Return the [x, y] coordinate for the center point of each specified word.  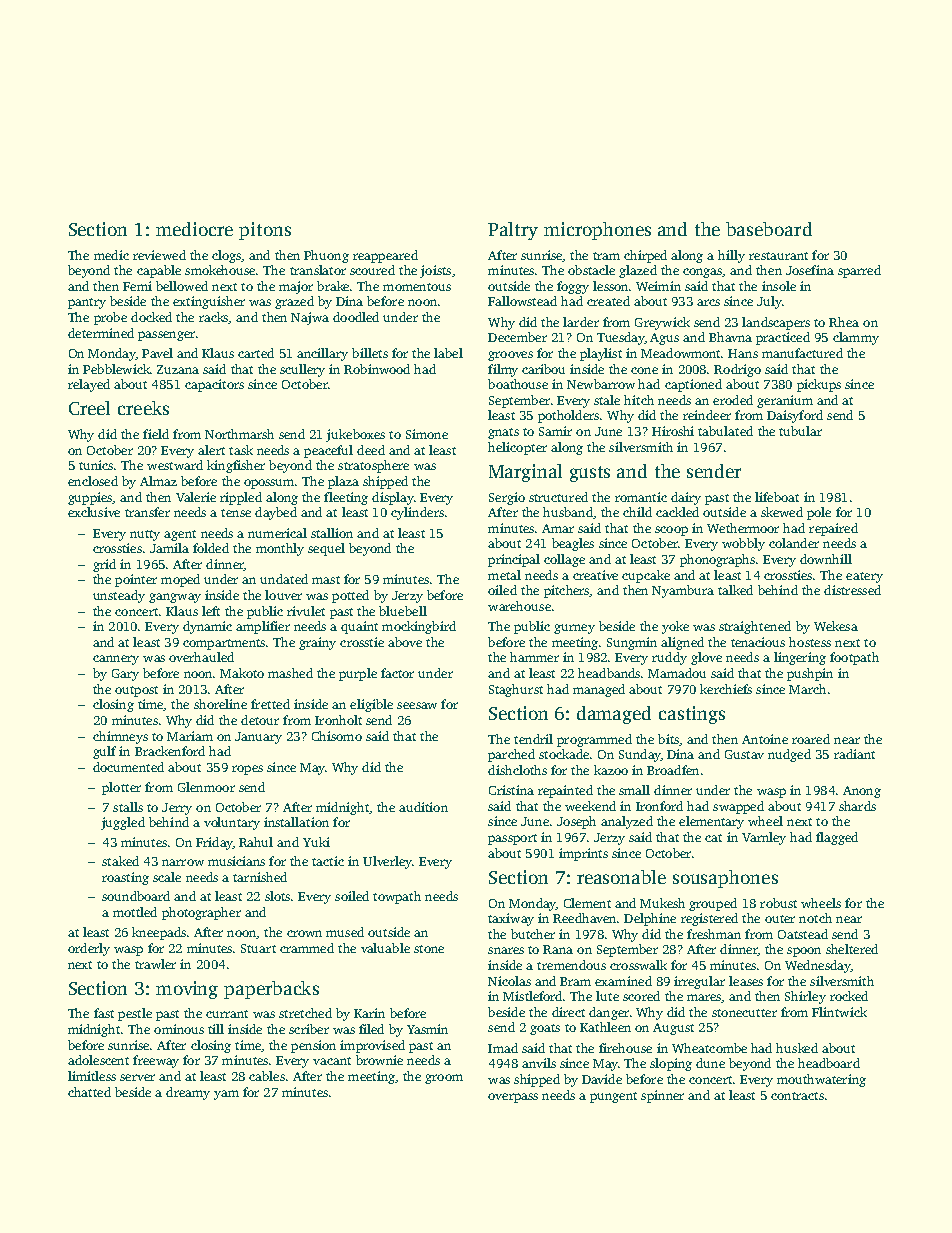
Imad [503, 1048]
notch [815, 918]
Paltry [513, 231]
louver [283, 595]
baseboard [769, 229]
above [405, 642]
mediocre [194, 229]
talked [735, 590]
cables [267, 1076]
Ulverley [387, 862]
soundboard [136, 896]
